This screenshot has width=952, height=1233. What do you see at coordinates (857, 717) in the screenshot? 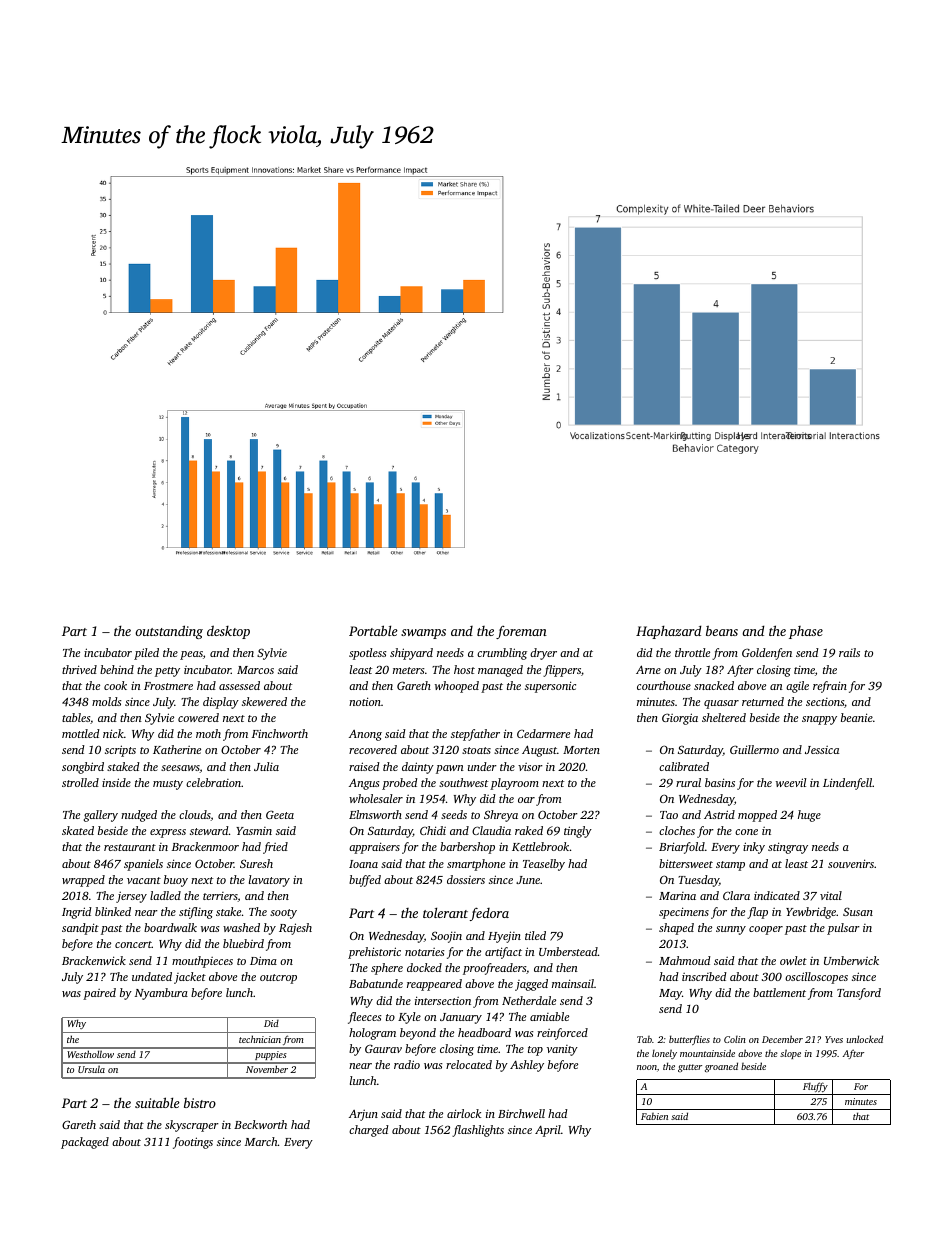
I see `beanie` at bounding box center [857, 717].
